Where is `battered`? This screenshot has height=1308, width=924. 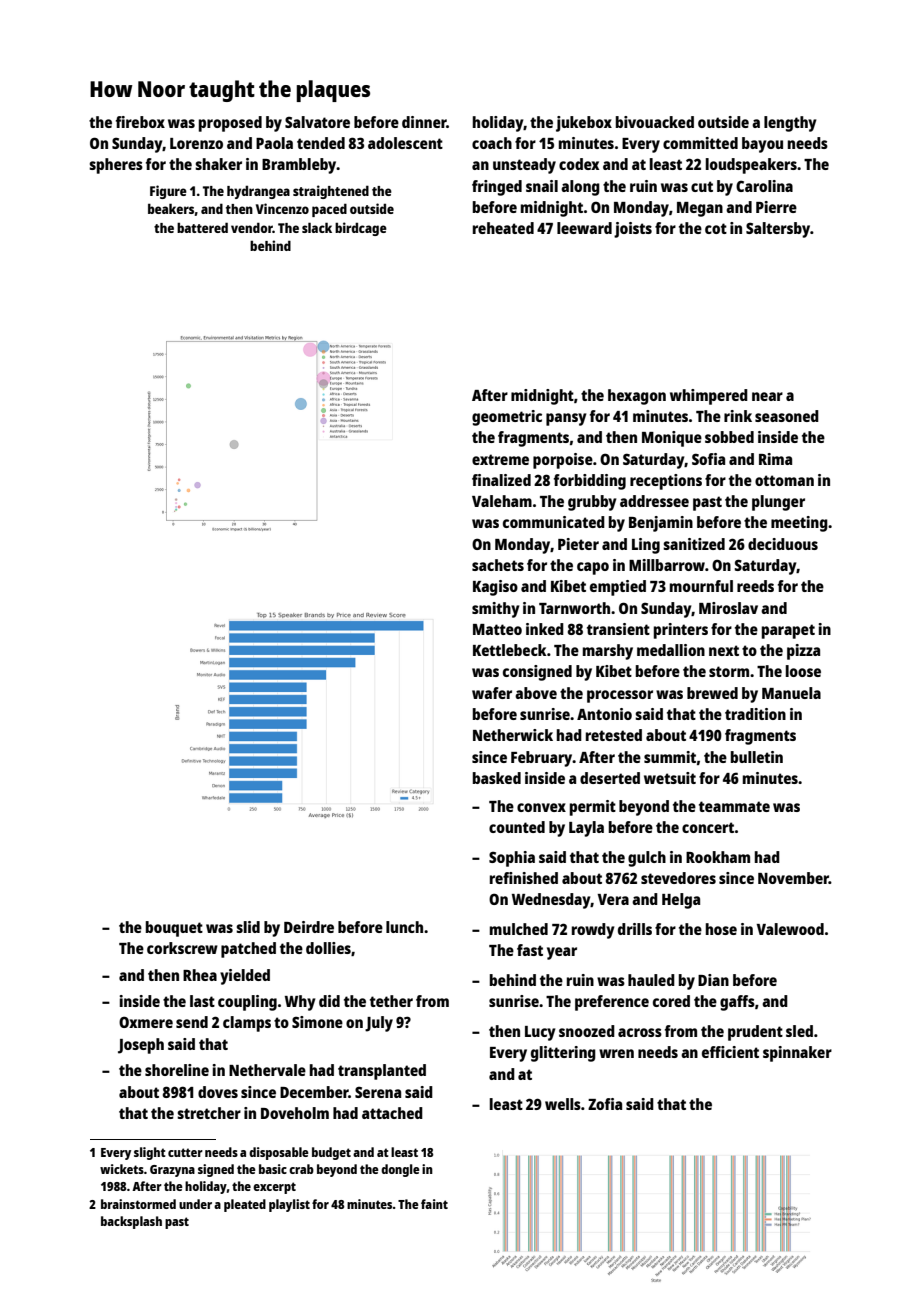 battered is located at coordinates (202, 227).
